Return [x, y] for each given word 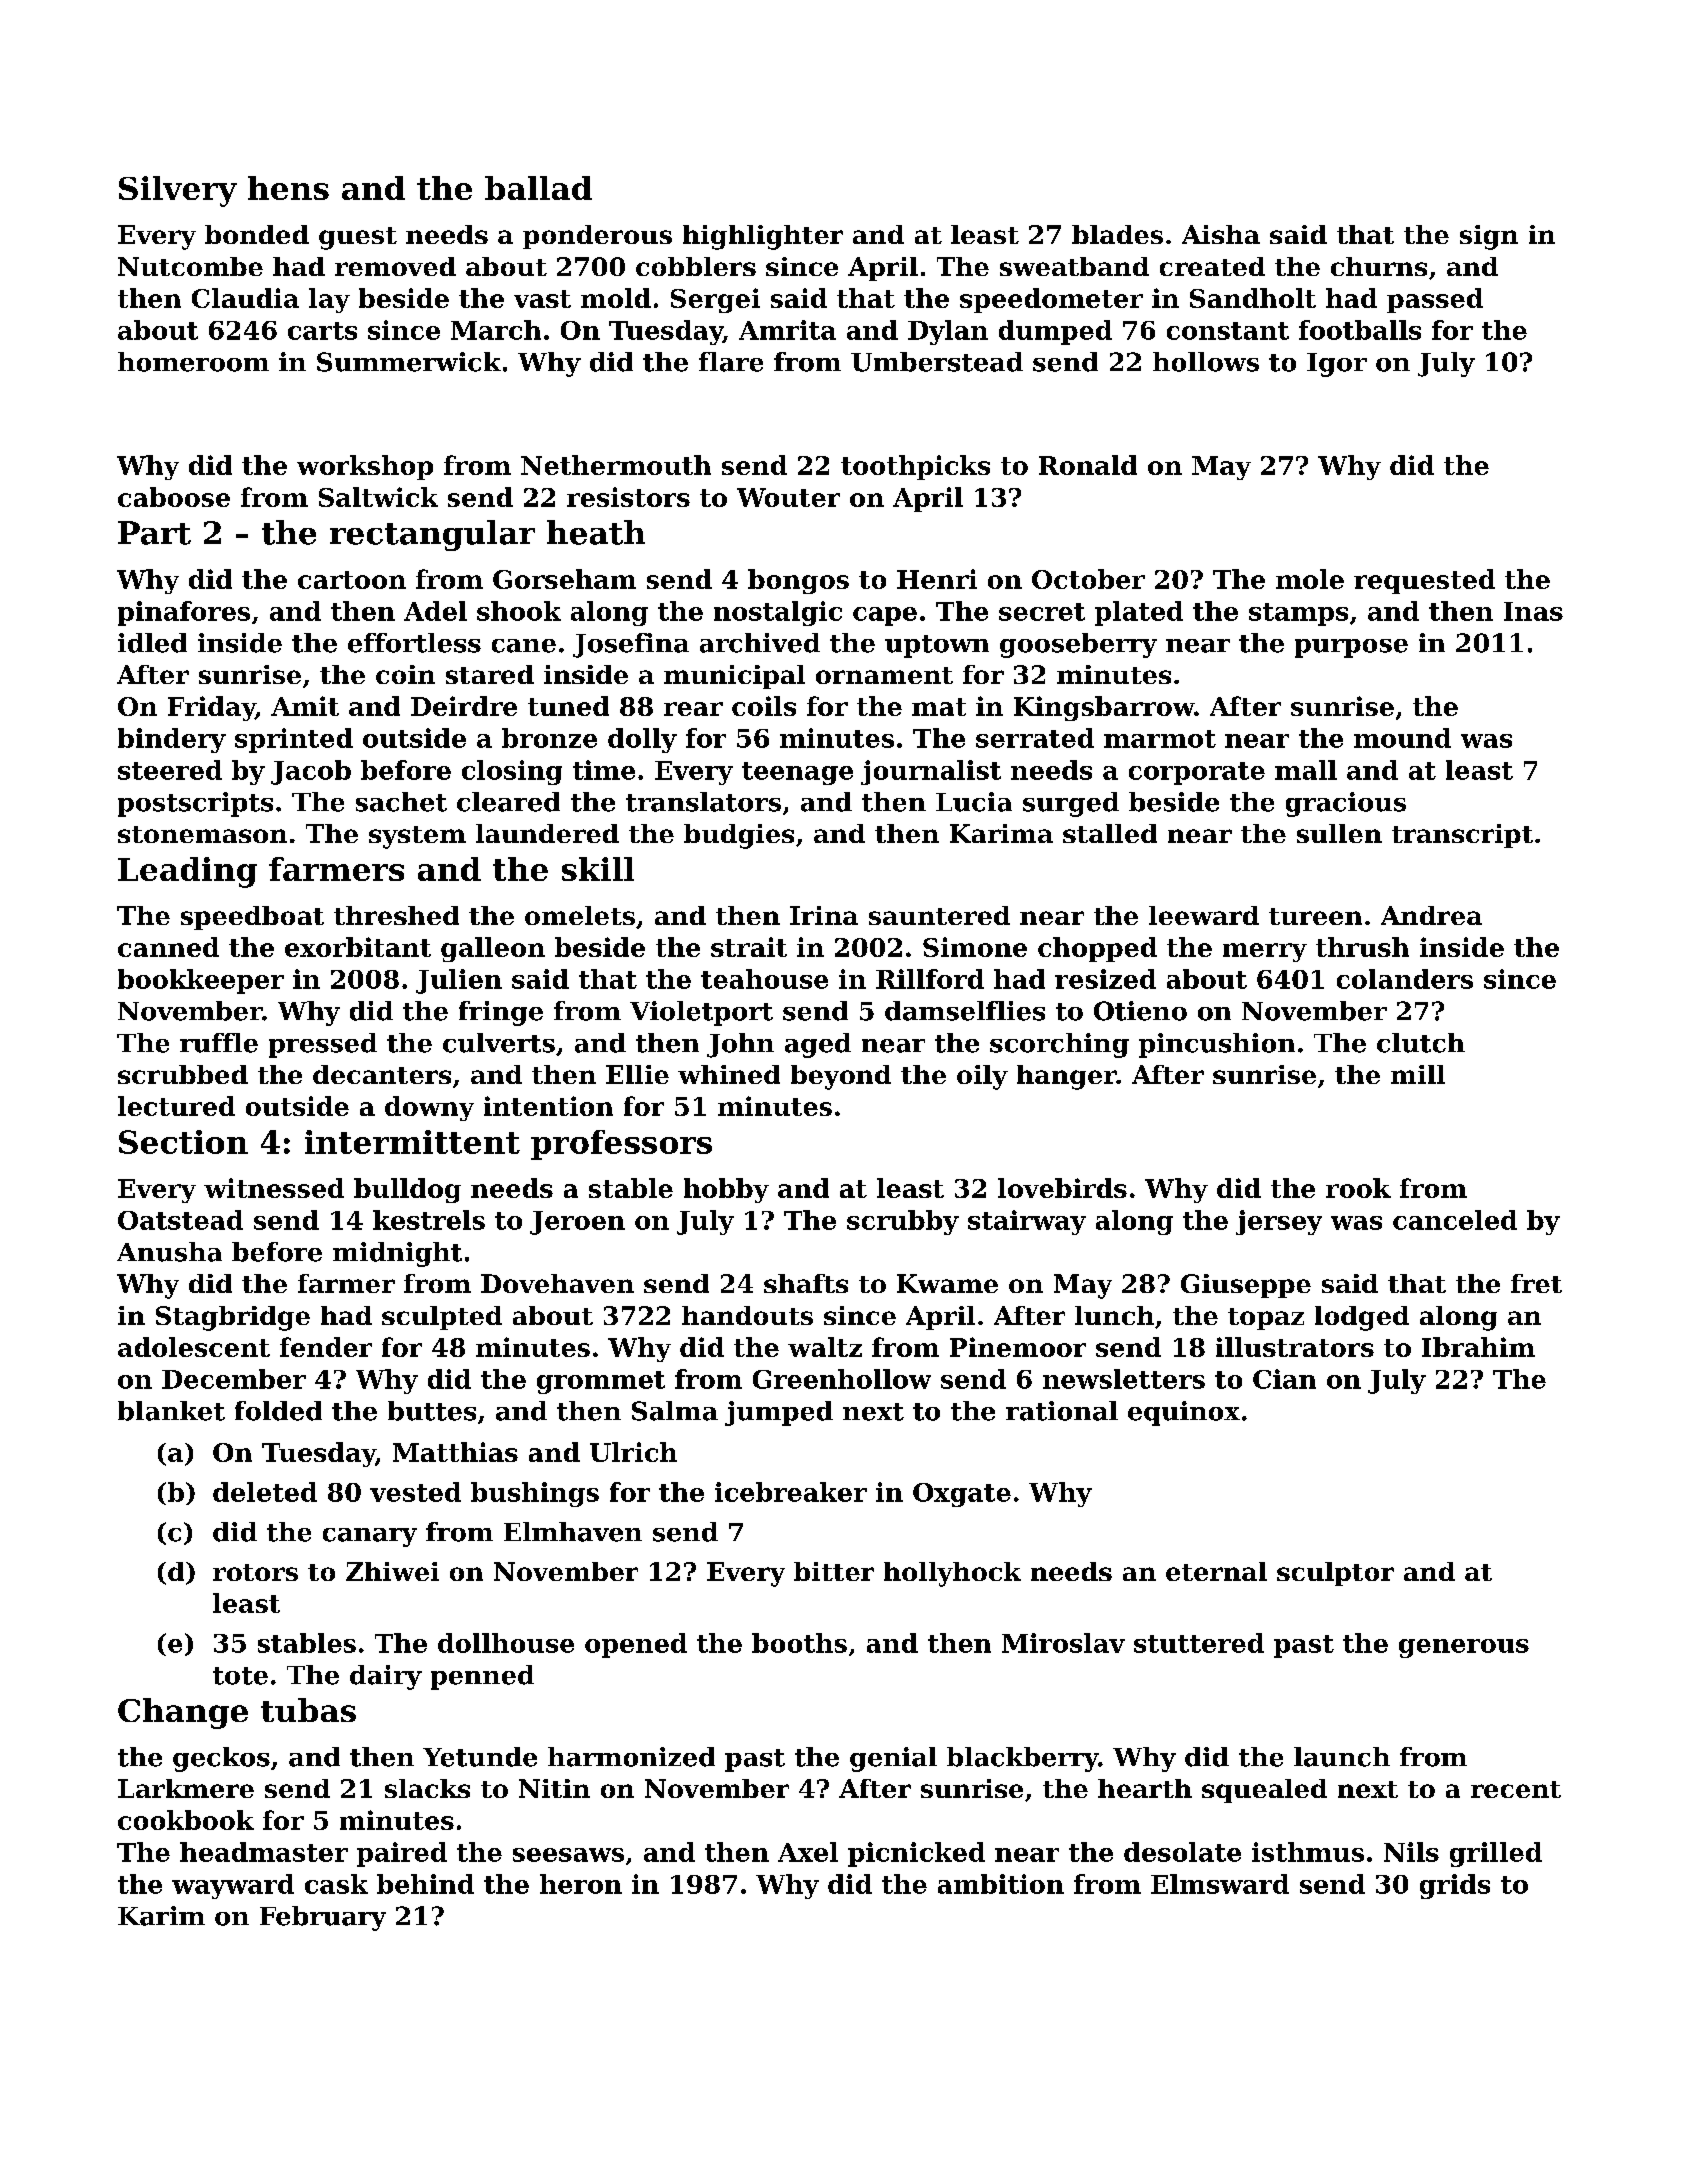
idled [152, 643]
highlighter [763, 237]
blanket [171, 1411]
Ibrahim [1478, 1347]
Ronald [1088, 465]
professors [621, 1145]
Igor [1337, 365]
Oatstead [180, 1220]
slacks [427, 1788]
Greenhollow [842, 1379]
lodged [1362, 1318]
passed [1435, 300]
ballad [538, 188]
